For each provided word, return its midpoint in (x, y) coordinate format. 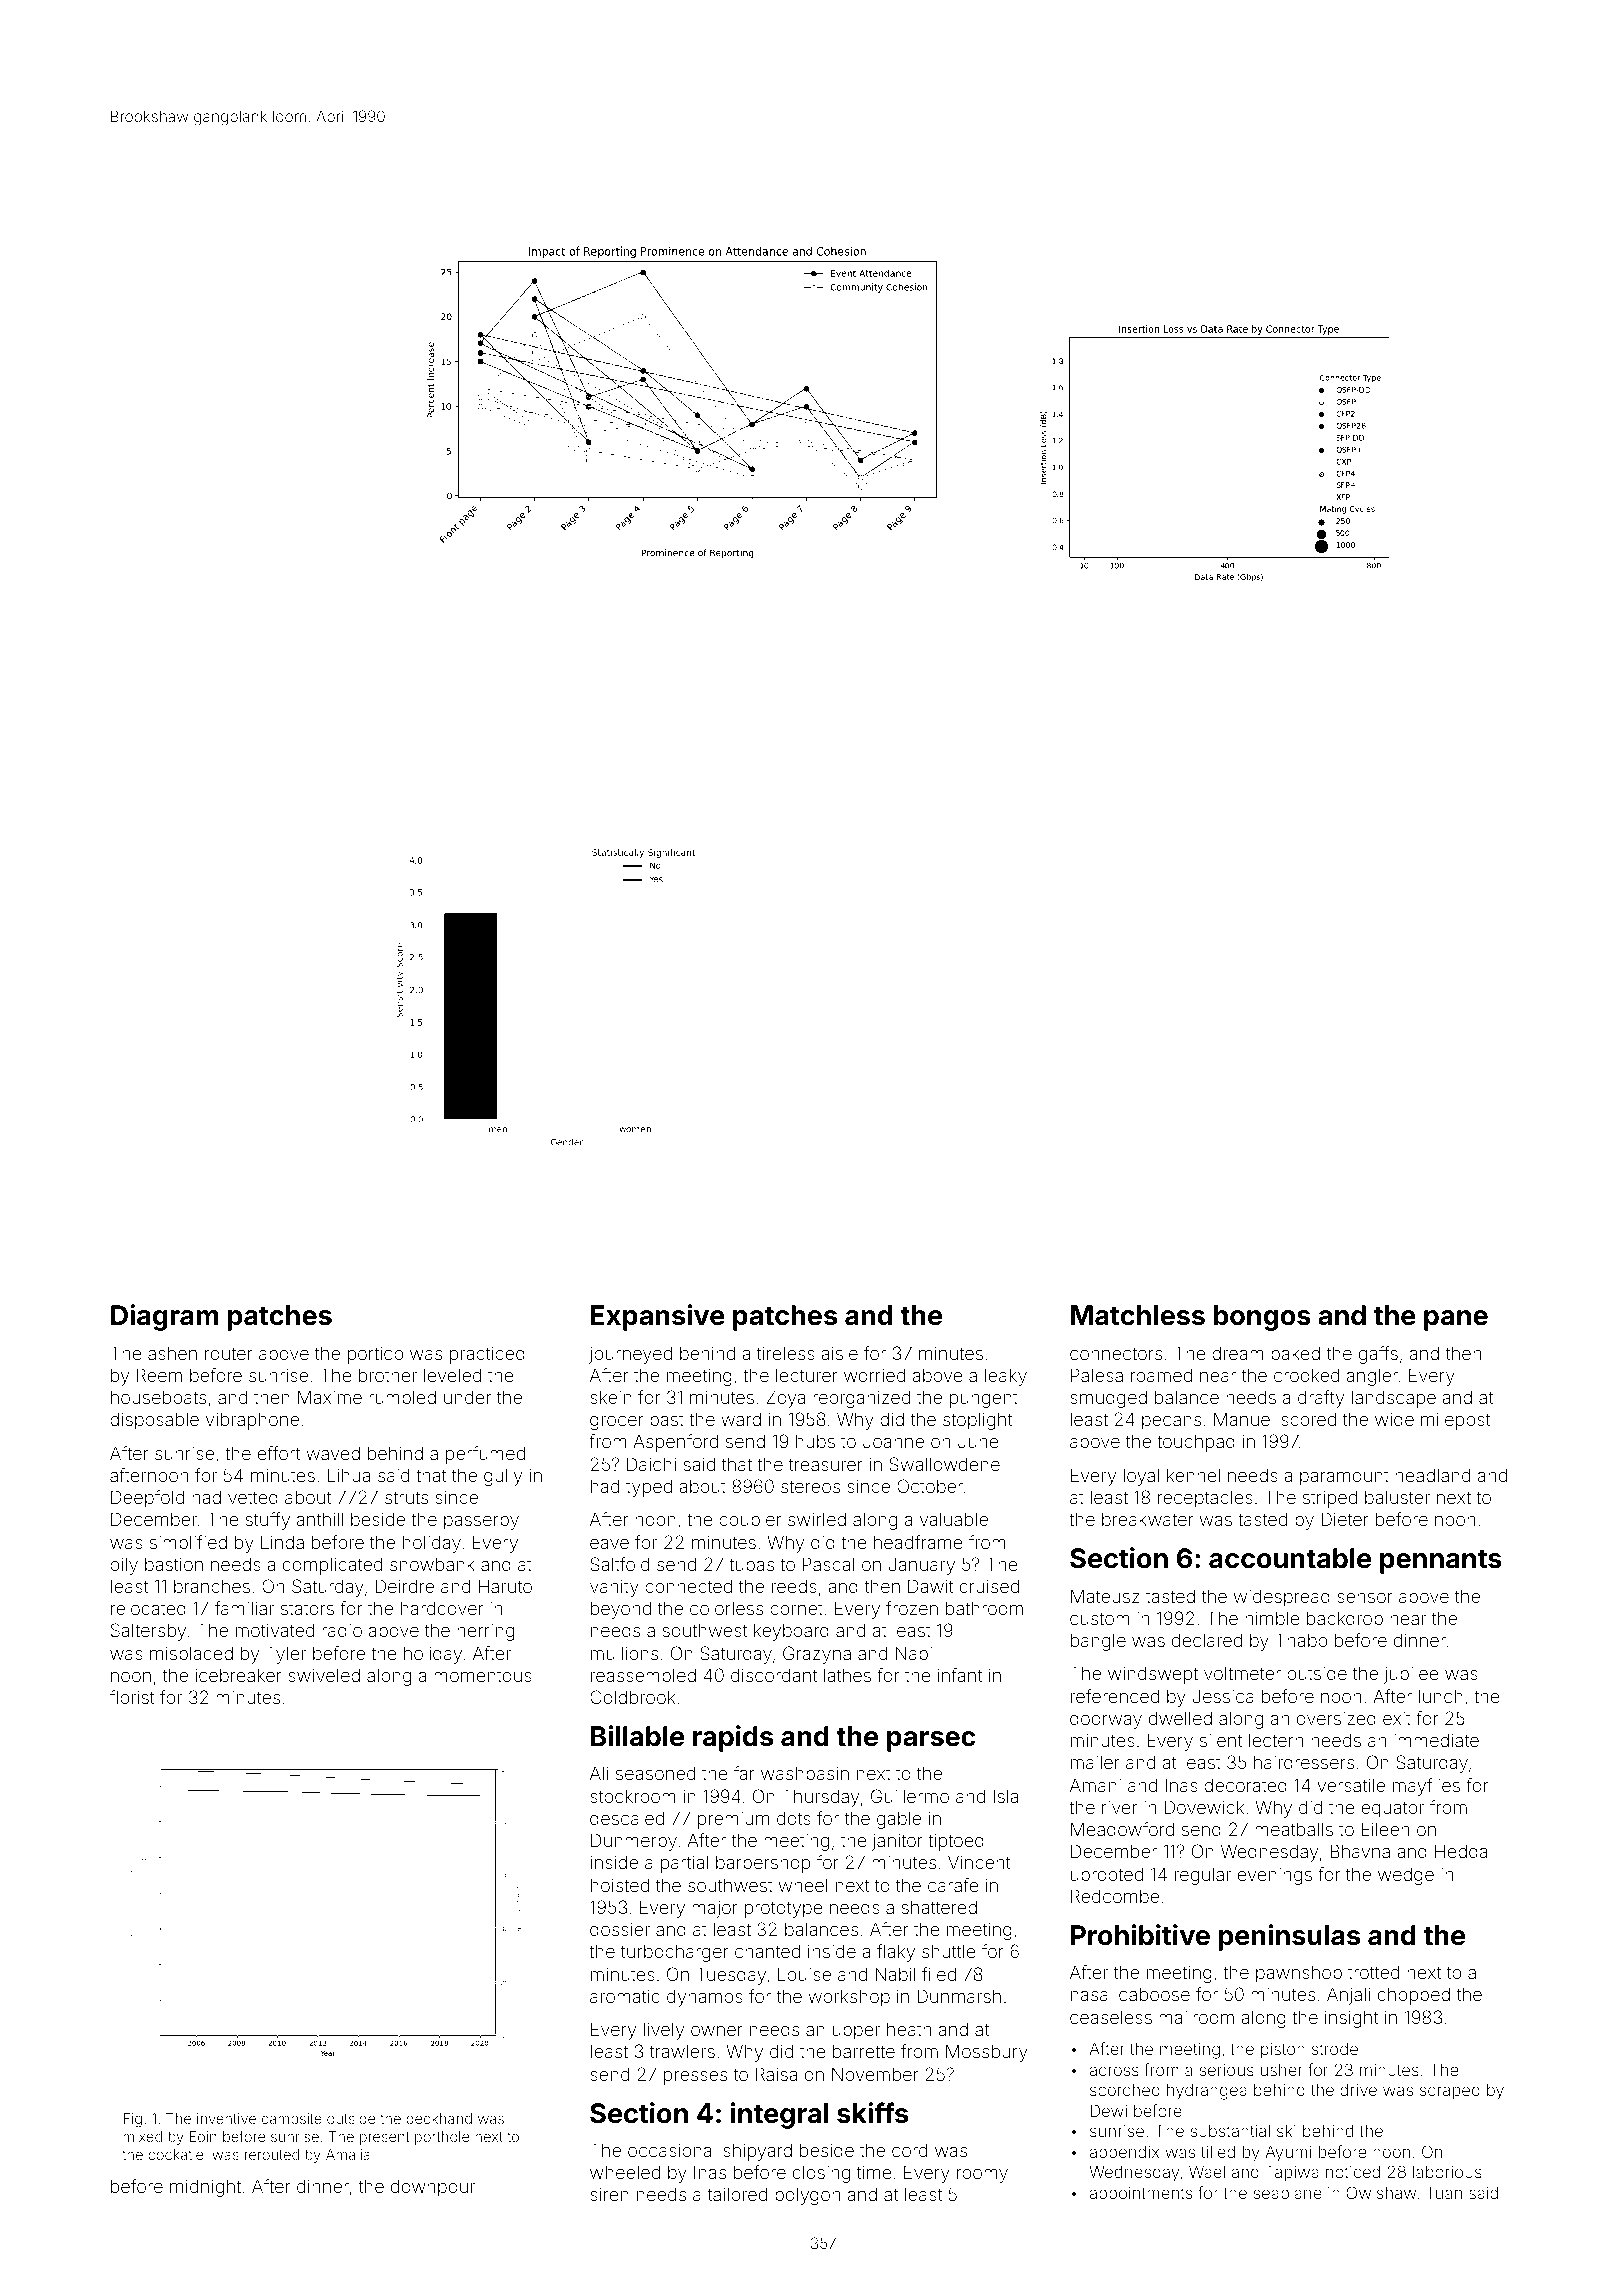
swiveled (324, 1675)
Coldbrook (632, 1697)
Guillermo (910, 1796)
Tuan (1444, 2192)
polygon (807, 2196)
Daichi (651, 1464)
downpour (433, 2188)
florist (131, 1697)
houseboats (158, 1397)
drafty (1321, 1399)
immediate (1436, 1740)
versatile (1351, 1785)
